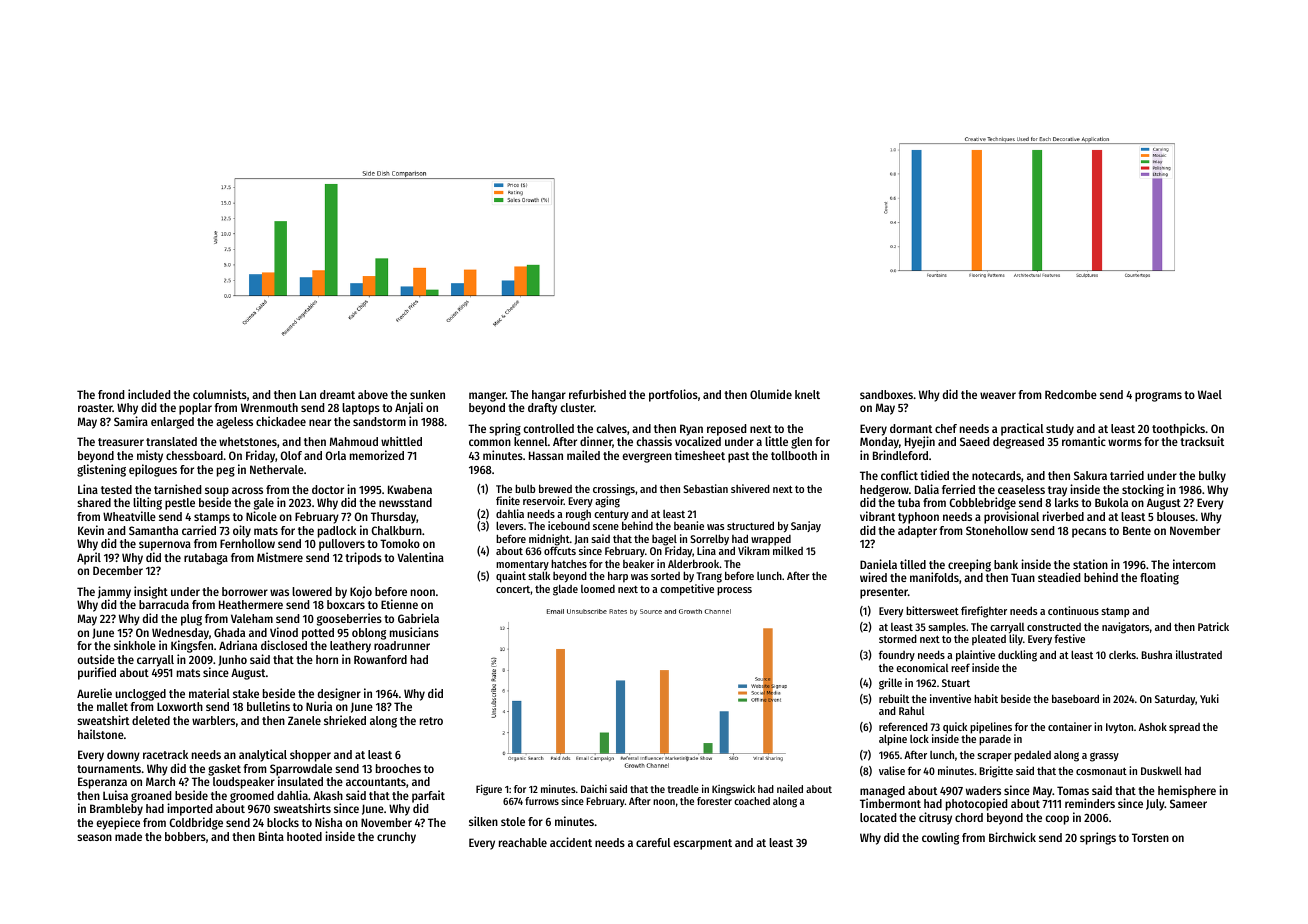  I want to click on dinner, so click(596, 442).
